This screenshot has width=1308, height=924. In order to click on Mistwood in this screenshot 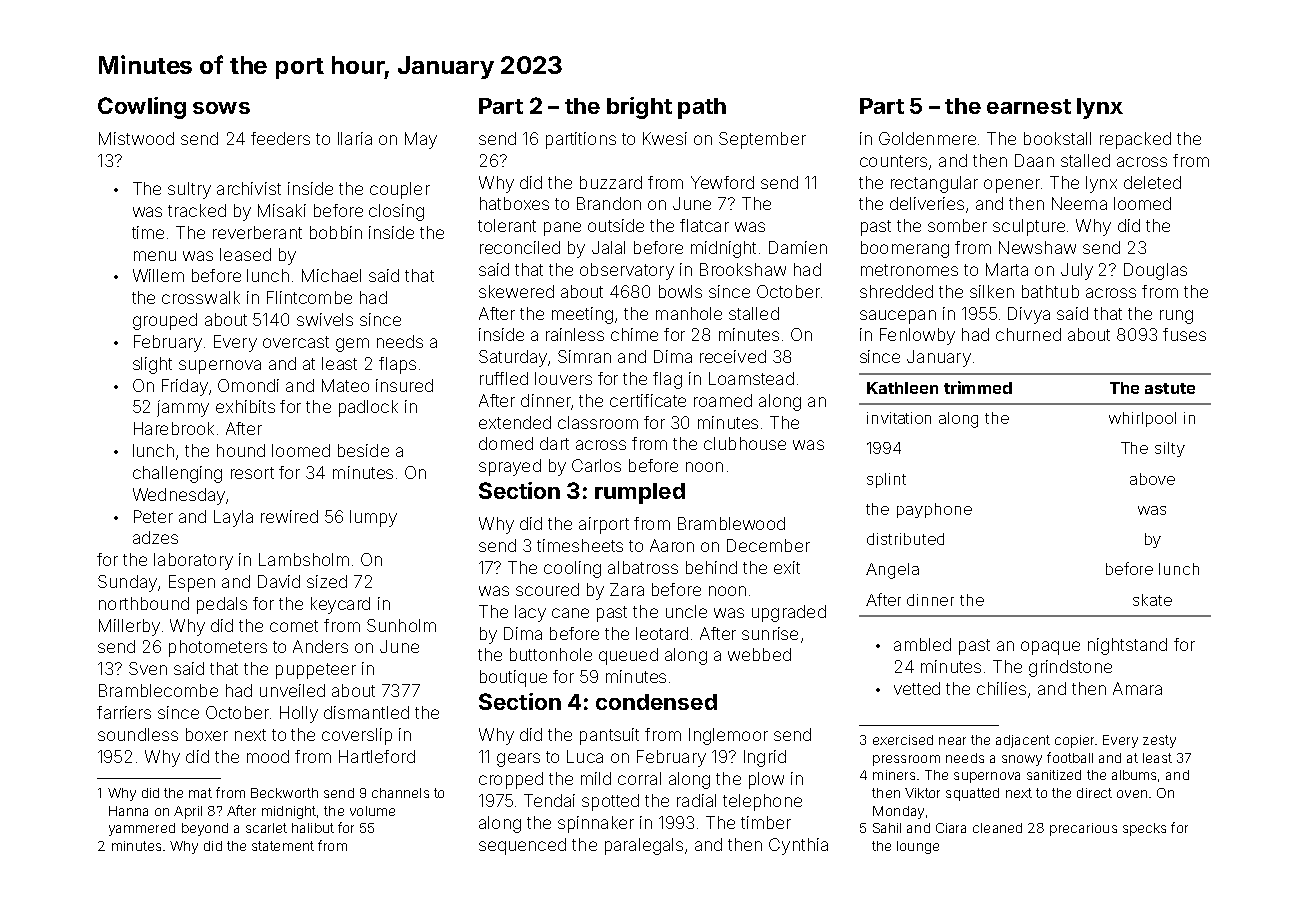, I will do `click(136, 138)`.
